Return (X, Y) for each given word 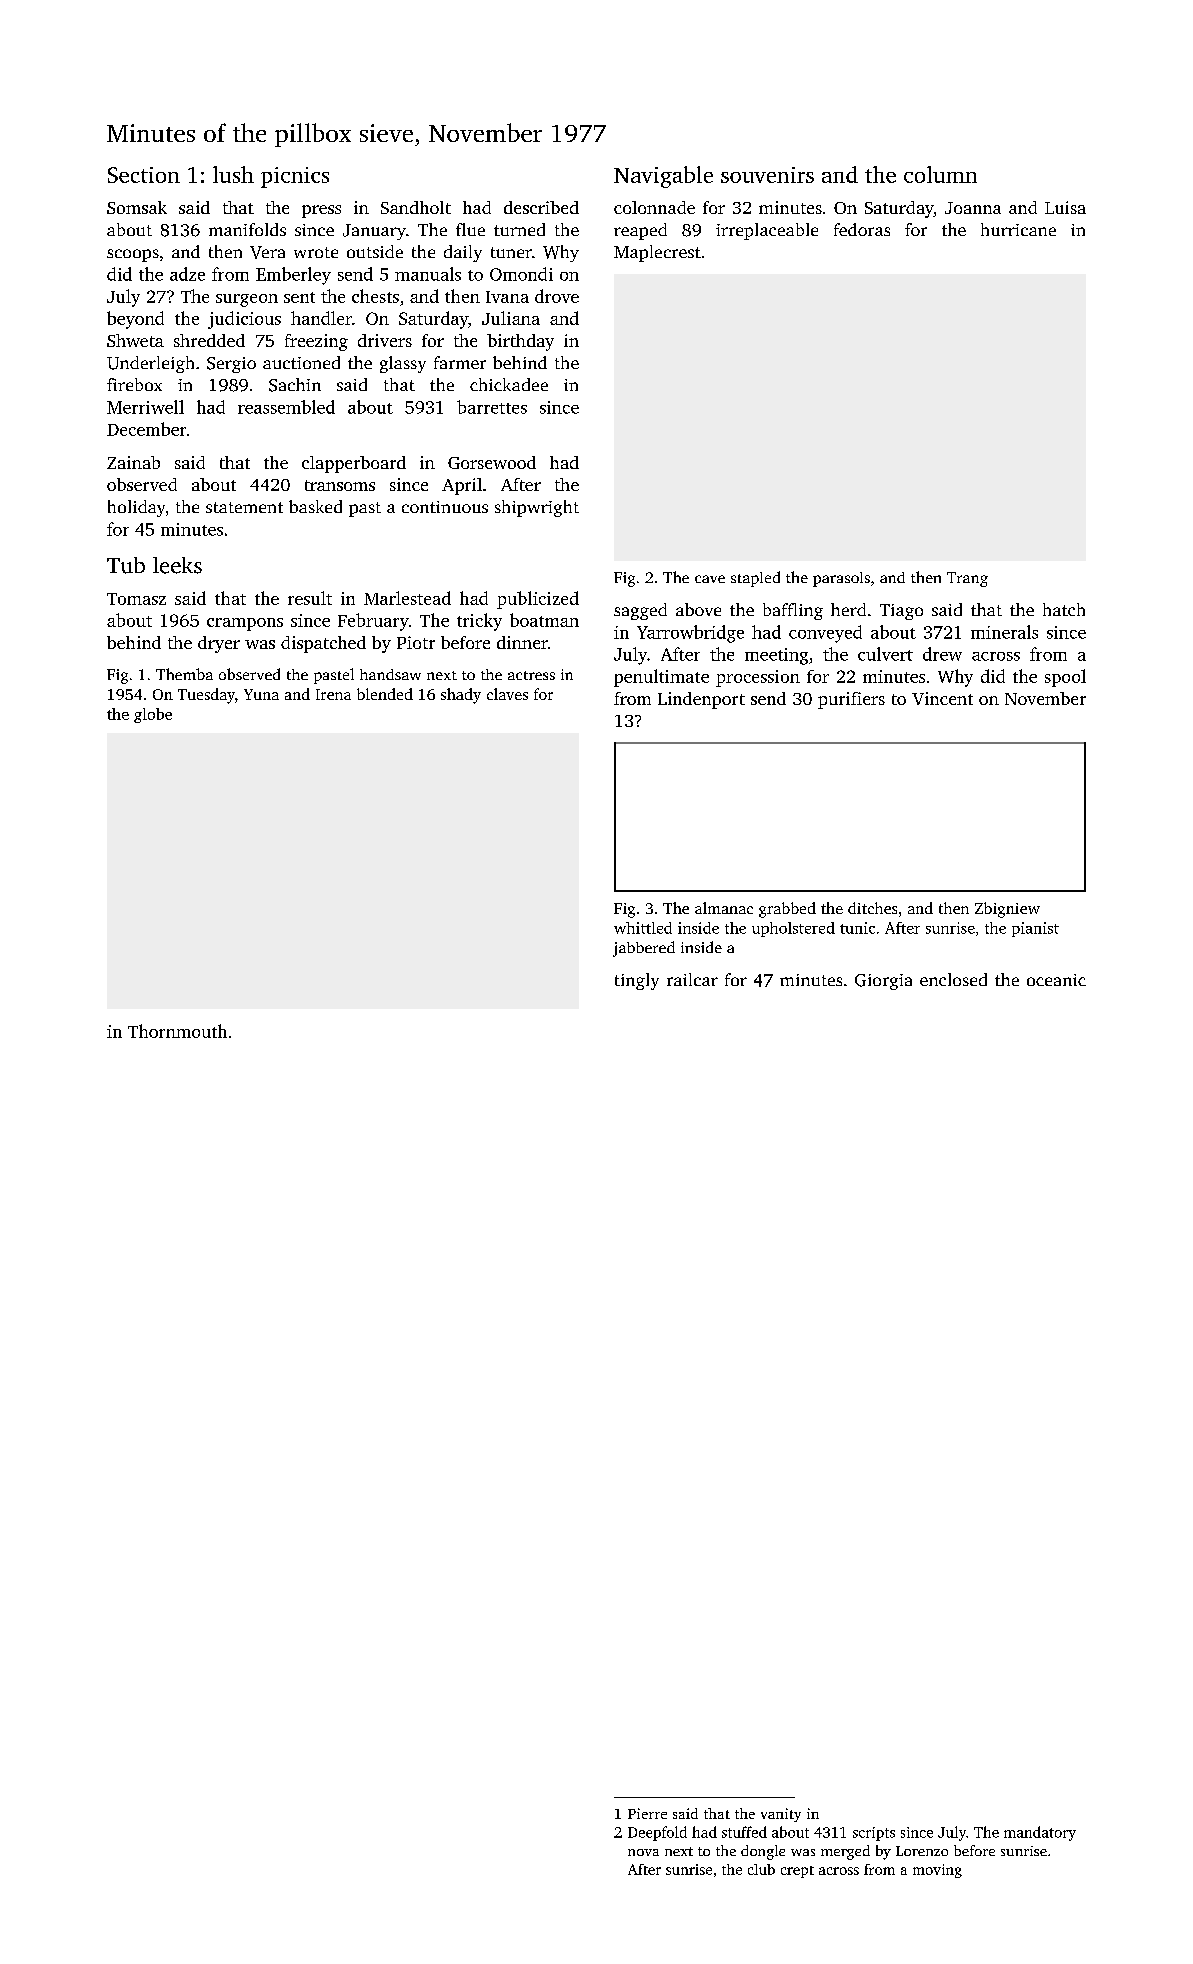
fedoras (862, 229)
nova (643, 1852)
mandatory (1040, 1833)
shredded (209, 340)
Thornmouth (177, 1031)
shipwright (537, 508)
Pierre (647, 1813)
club (761, 1869)
